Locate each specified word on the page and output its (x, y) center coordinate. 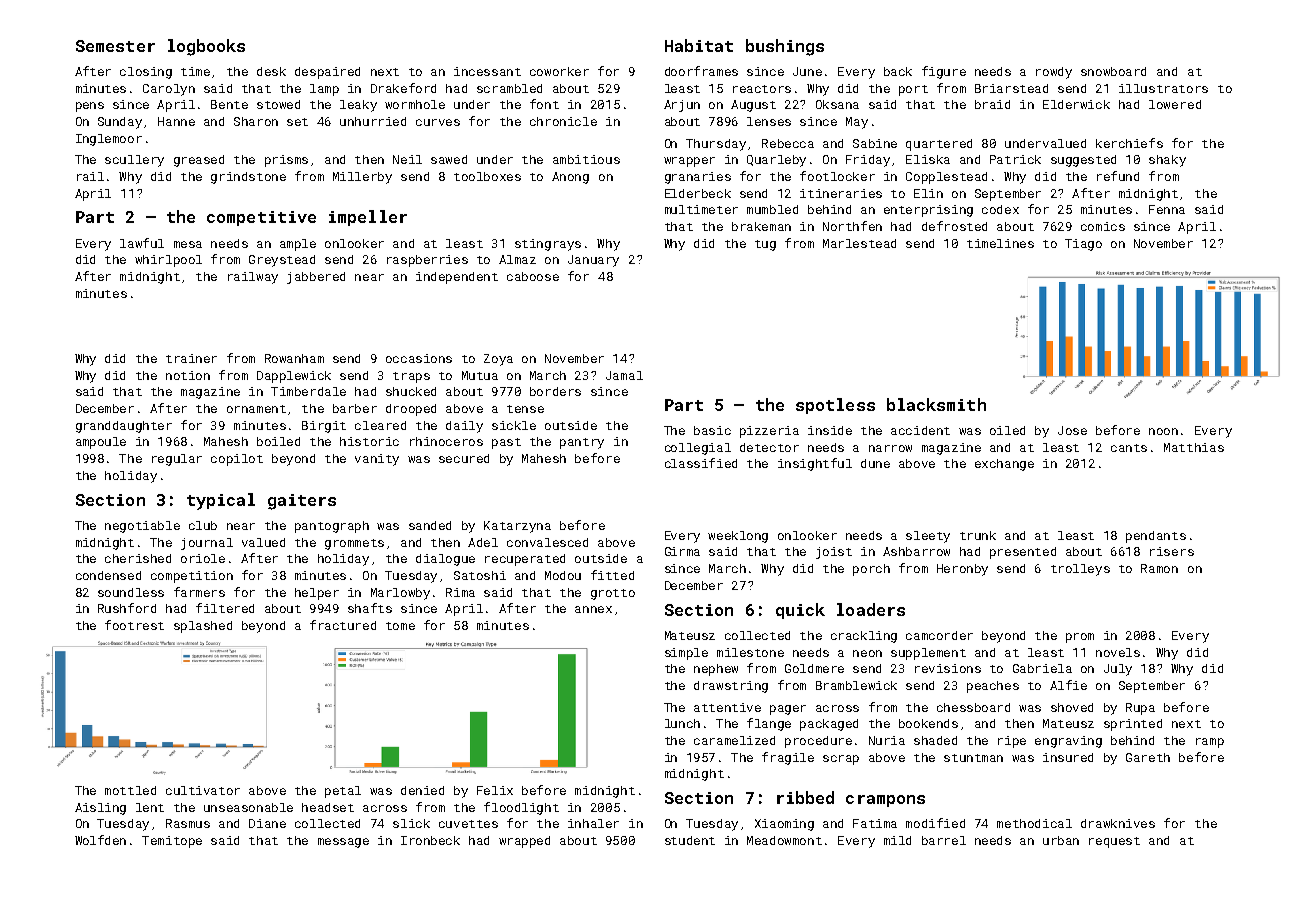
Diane (267, 823)
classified (701, 463)
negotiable (142, 527)
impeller (368, 218)
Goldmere (814, 668)
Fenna (1167, 209)
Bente (229, 104)
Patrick (1015, 159)
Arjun (682, 106)
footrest (134, 625)
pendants (1156, 537)
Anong (570, 178)
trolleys (1080, 570)
